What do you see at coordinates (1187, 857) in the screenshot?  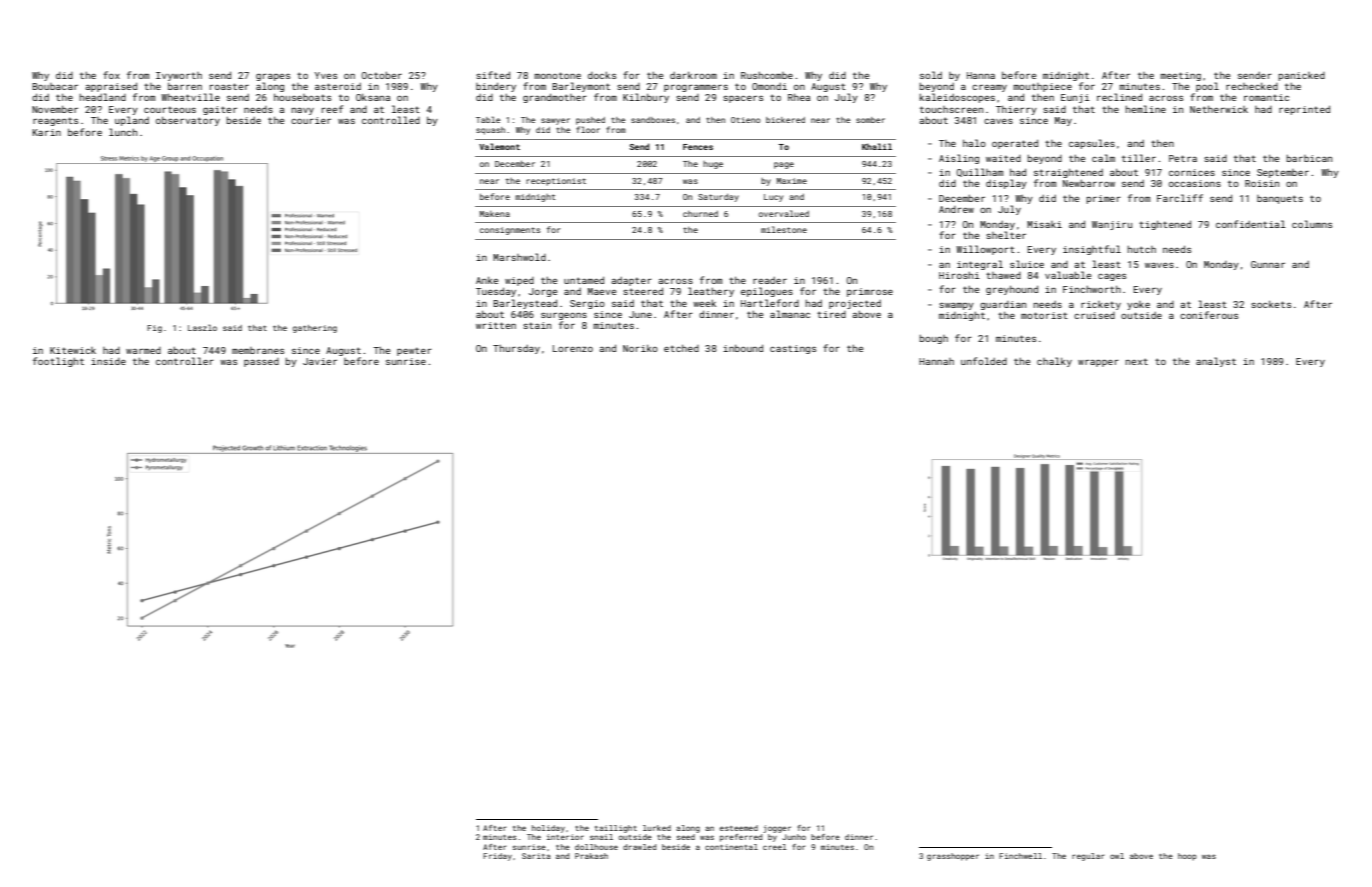 I see `hoop` at bounding box center [1187, 857].
